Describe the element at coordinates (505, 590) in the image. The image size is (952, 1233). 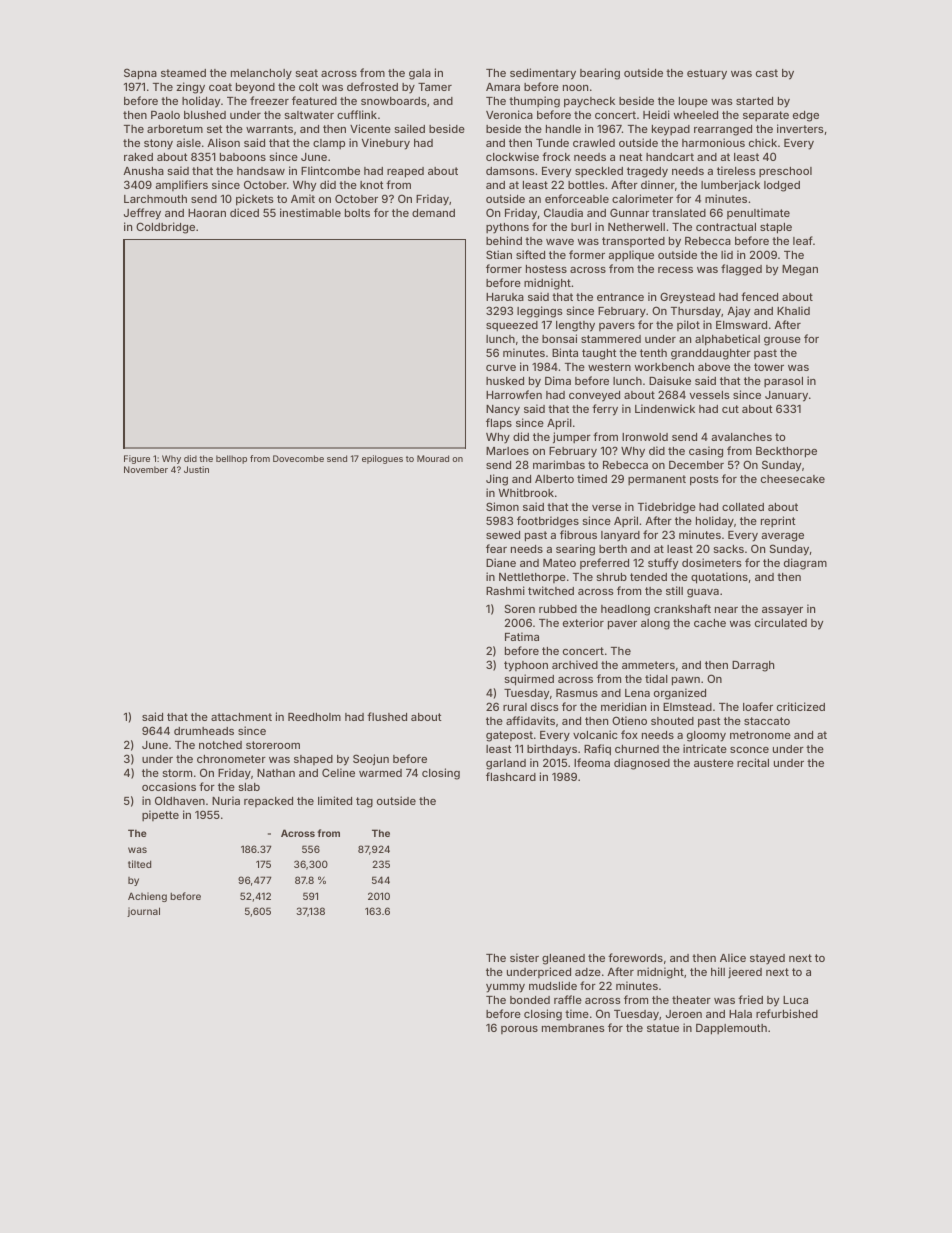
I see `Rashmi` at that location.
